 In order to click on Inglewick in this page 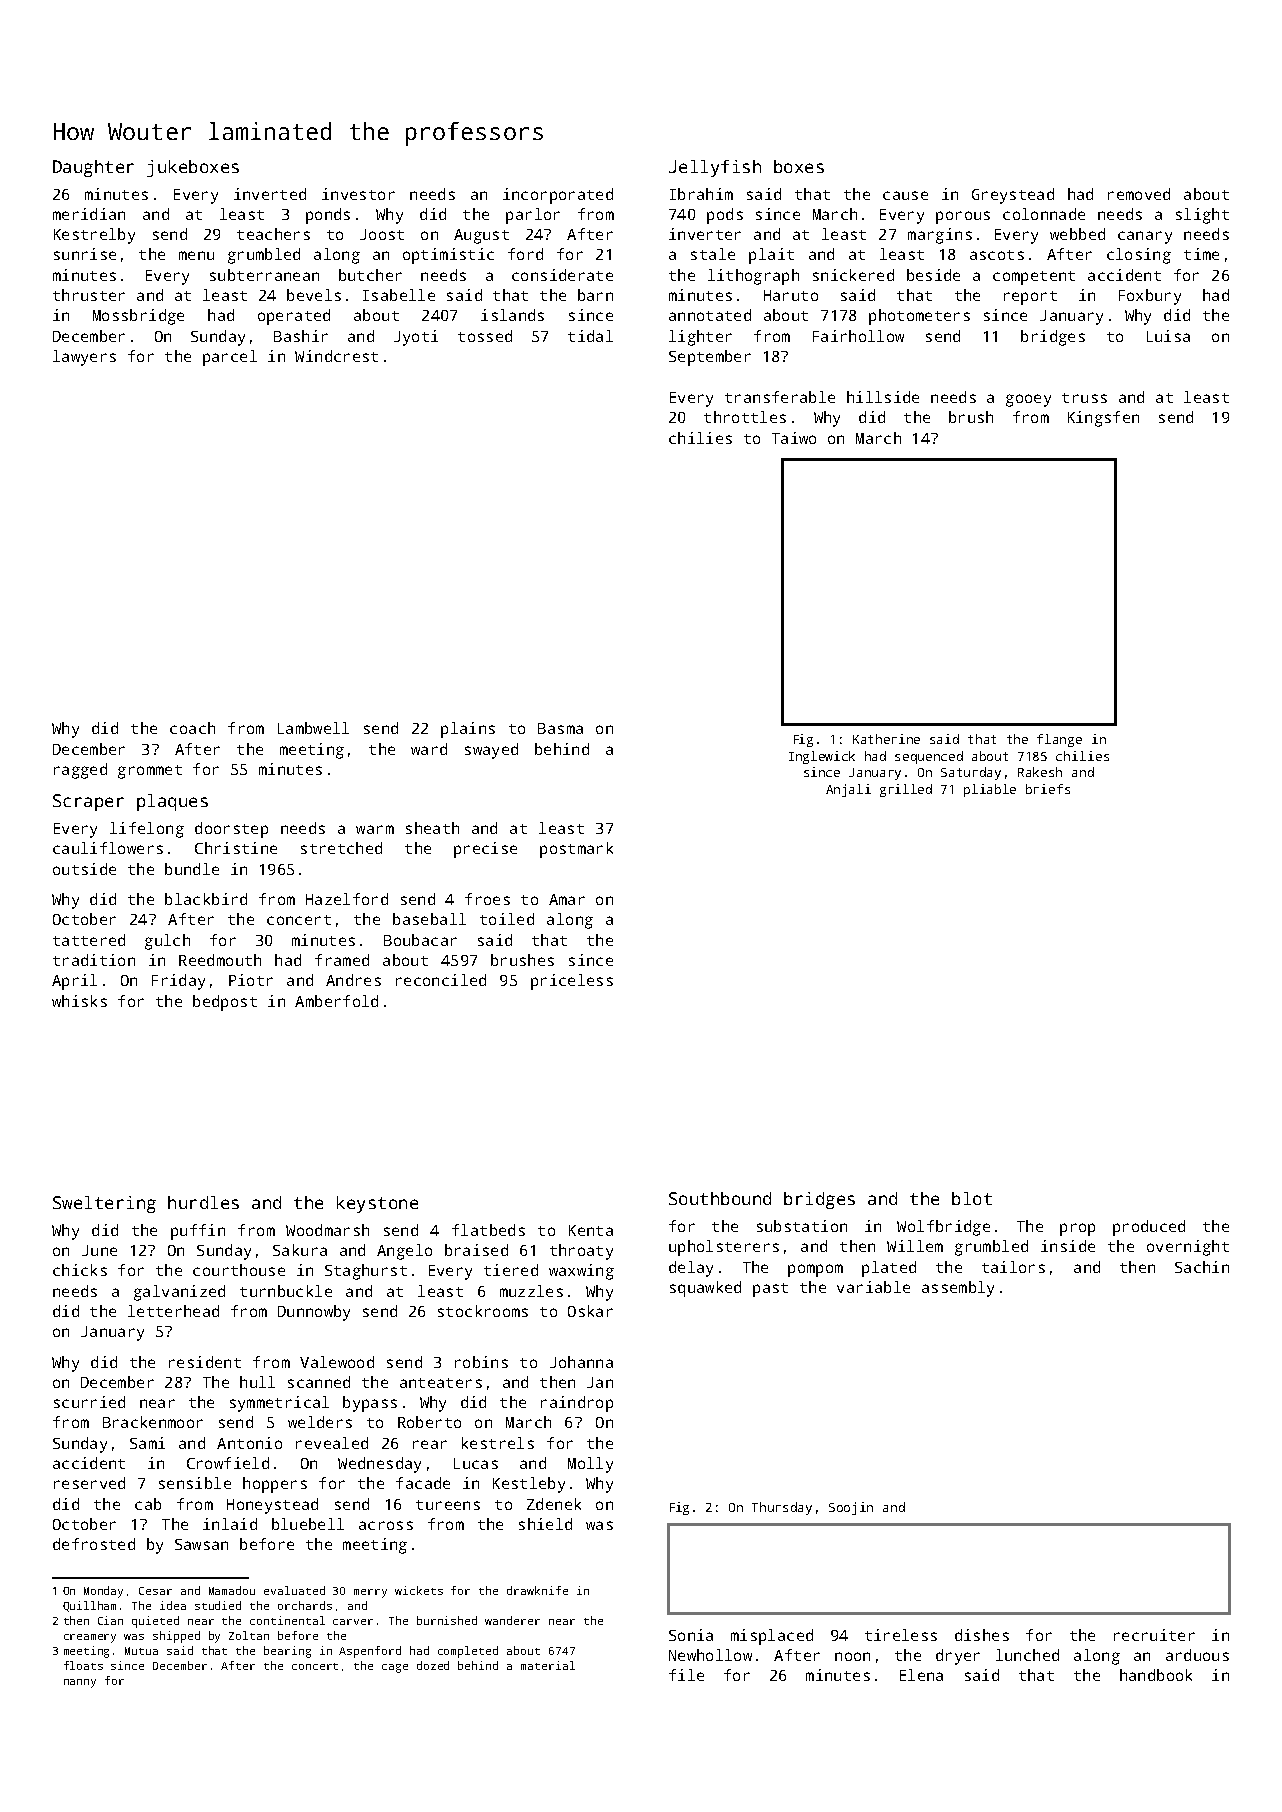, I will do `click(822, 757)`.
